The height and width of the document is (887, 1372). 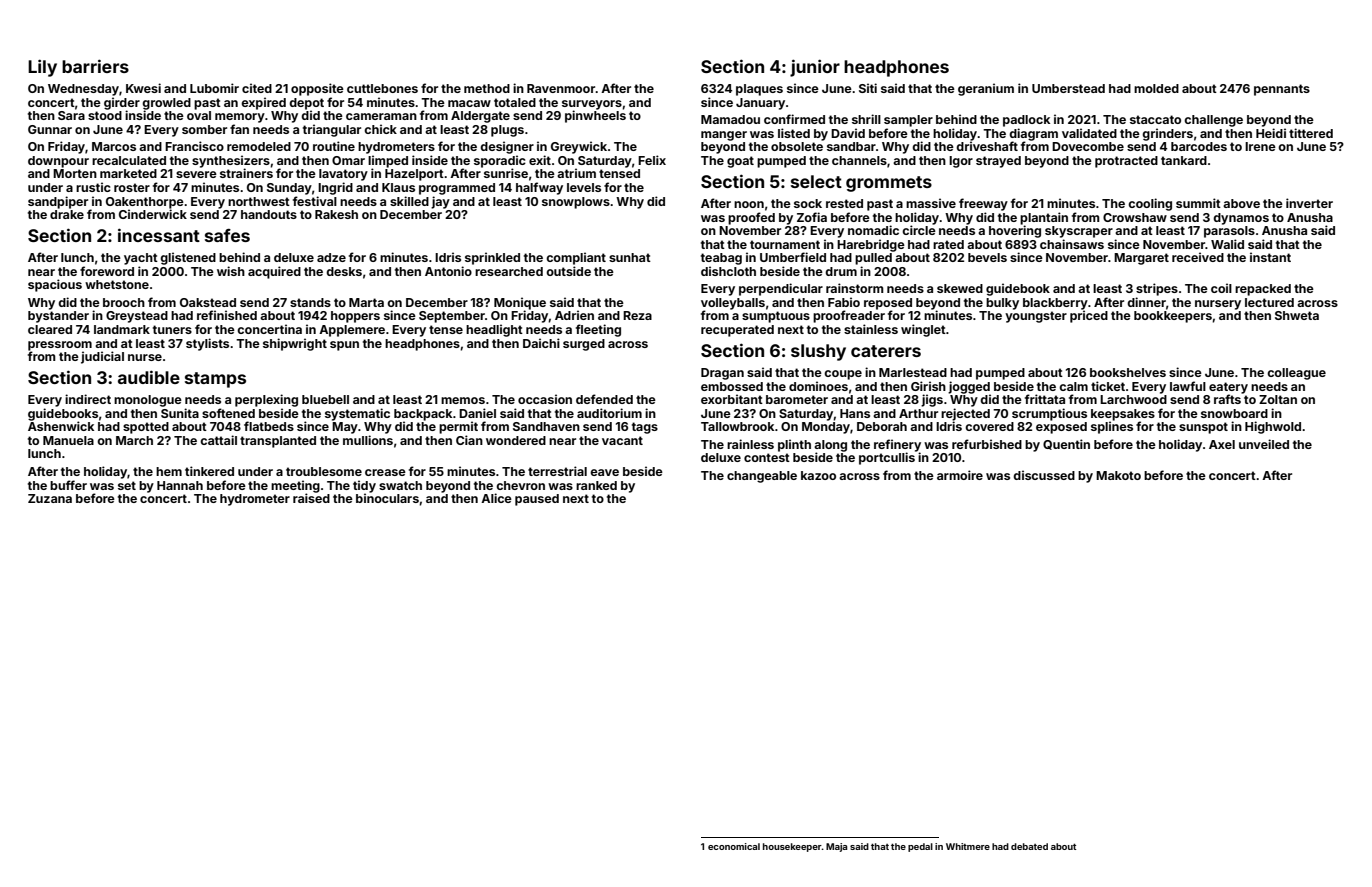 What do you see at coordinates (1029, 846) in the document?
I see `debated` at bounding box center [1029, 846].
